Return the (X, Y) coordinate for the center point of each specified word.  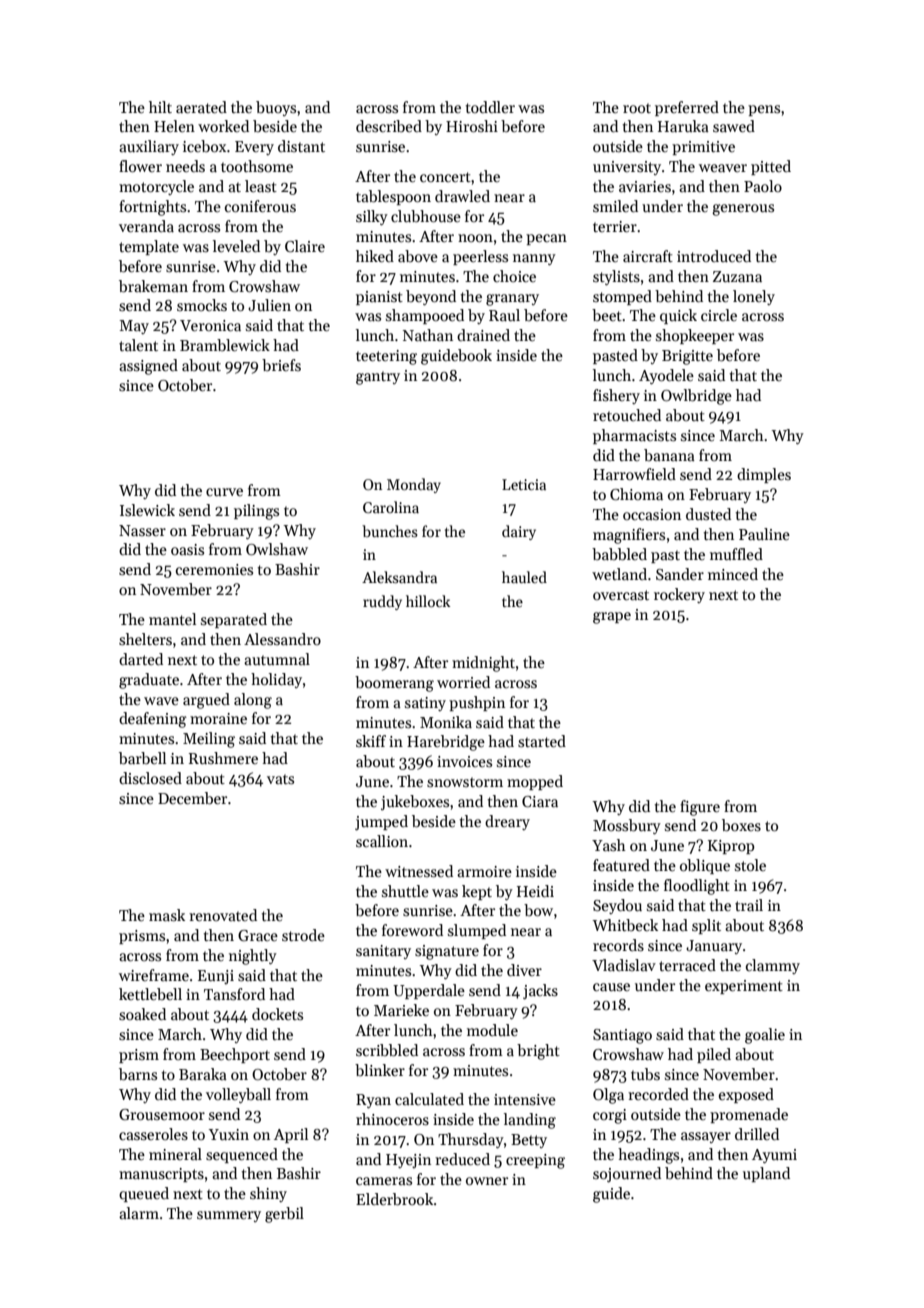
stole (750, 865)
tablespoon (393, 197)
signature (447, 952)
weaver (723, 168)
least (261, 186)
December (192, 798)
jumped (381, 823)
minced (733, 574)
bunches (390, 531)
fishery (616, 396)
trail (749, 905)
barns (138, 1074)
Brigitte (687, 357)
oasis (187, 549)
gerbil (284, 1215)
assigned (148, 367)
